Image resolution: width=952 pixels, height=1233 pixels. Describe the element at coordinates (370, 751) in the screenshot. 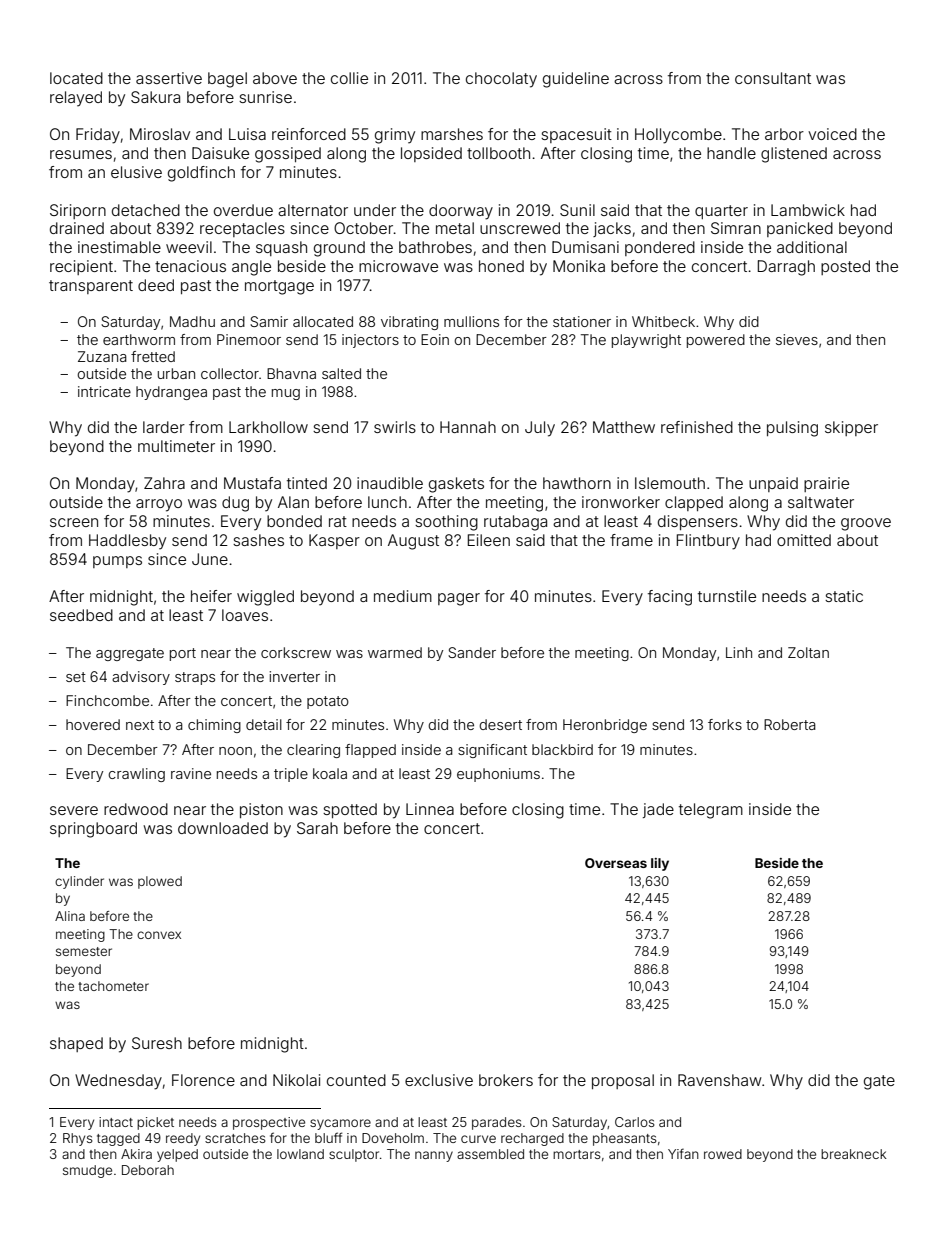

I see `flapped` at that location.
